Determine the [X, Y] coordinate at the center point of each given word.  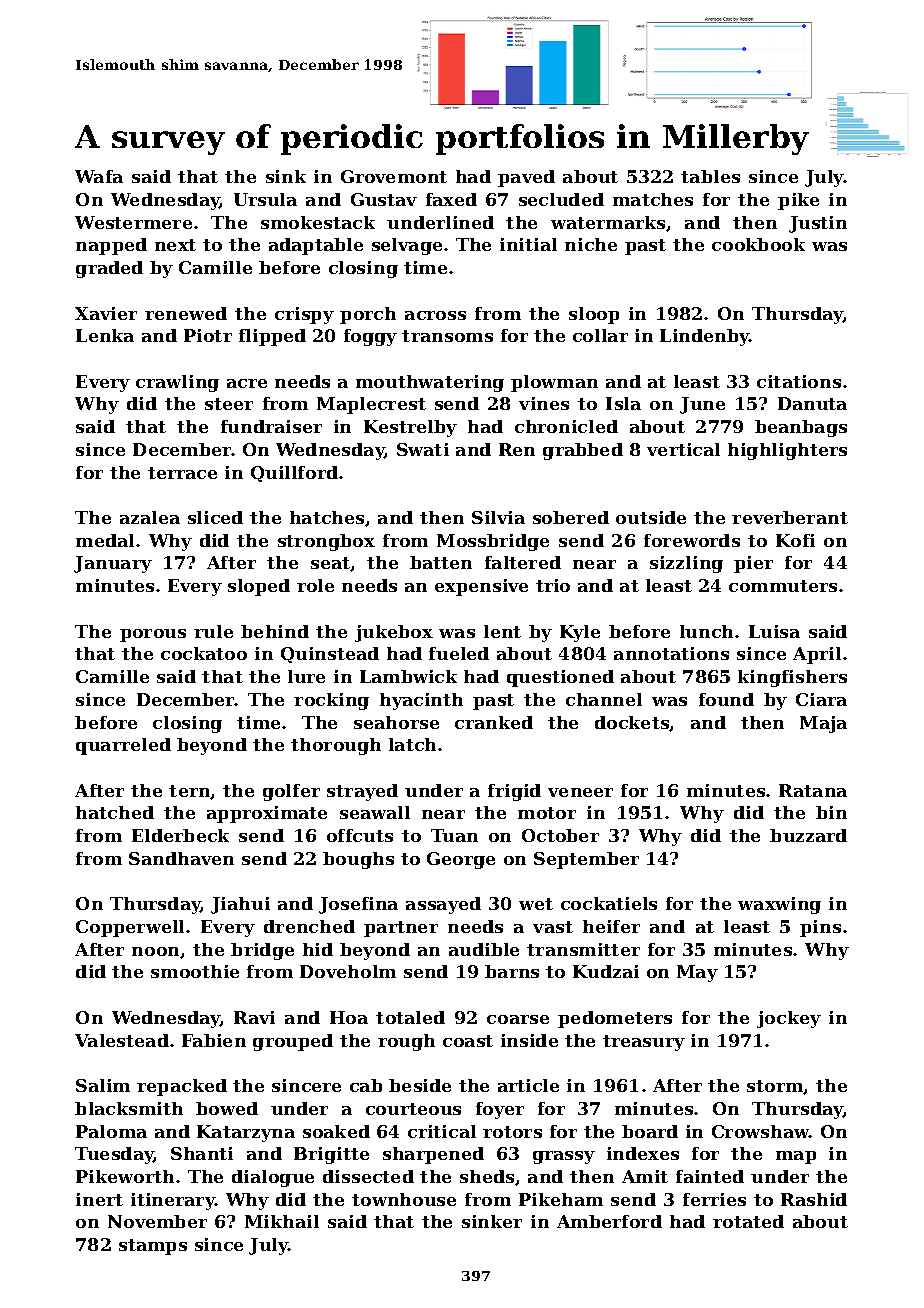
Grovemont [394, 176]
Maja [823, 724]
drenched [309, 926]
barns [512, 971]
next [175, 245]
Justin [818, 224]
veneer [580, 792]
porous [153, 635]
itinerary [173, 1201]
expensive [481, 587]
